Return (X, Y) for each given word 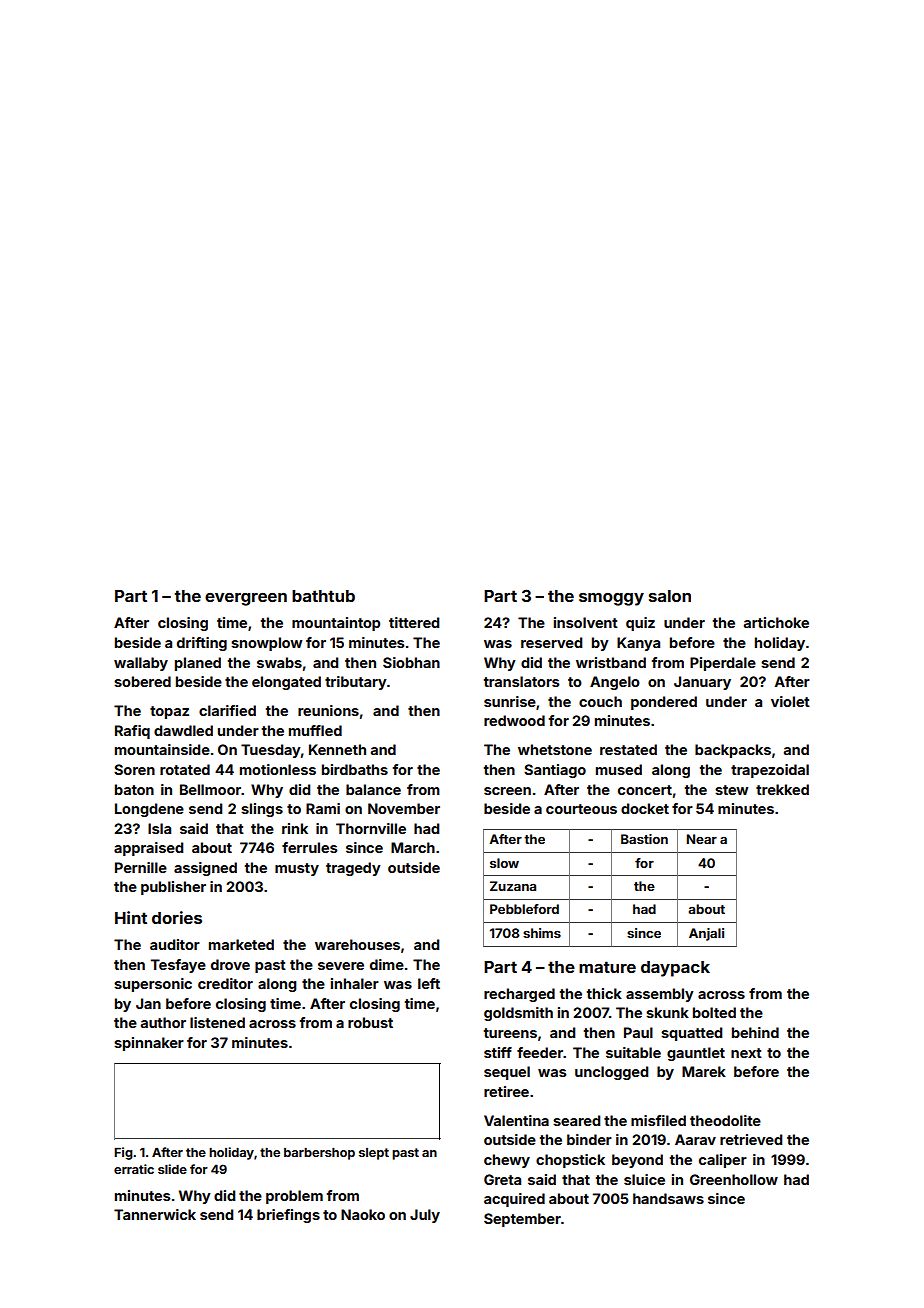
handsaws (668, 1198)
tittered (414, 622)
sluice (644, 1179)
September (522, 1220)
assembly (660, 995)
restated (628, 749)
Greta (502, 1179)
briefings (288, 1216)
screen (507, 791)
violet (790, 701)
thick (604, 993)
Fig (123, 1153)
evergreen (246, 599)
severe (341, 966)
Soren (134, 769)
